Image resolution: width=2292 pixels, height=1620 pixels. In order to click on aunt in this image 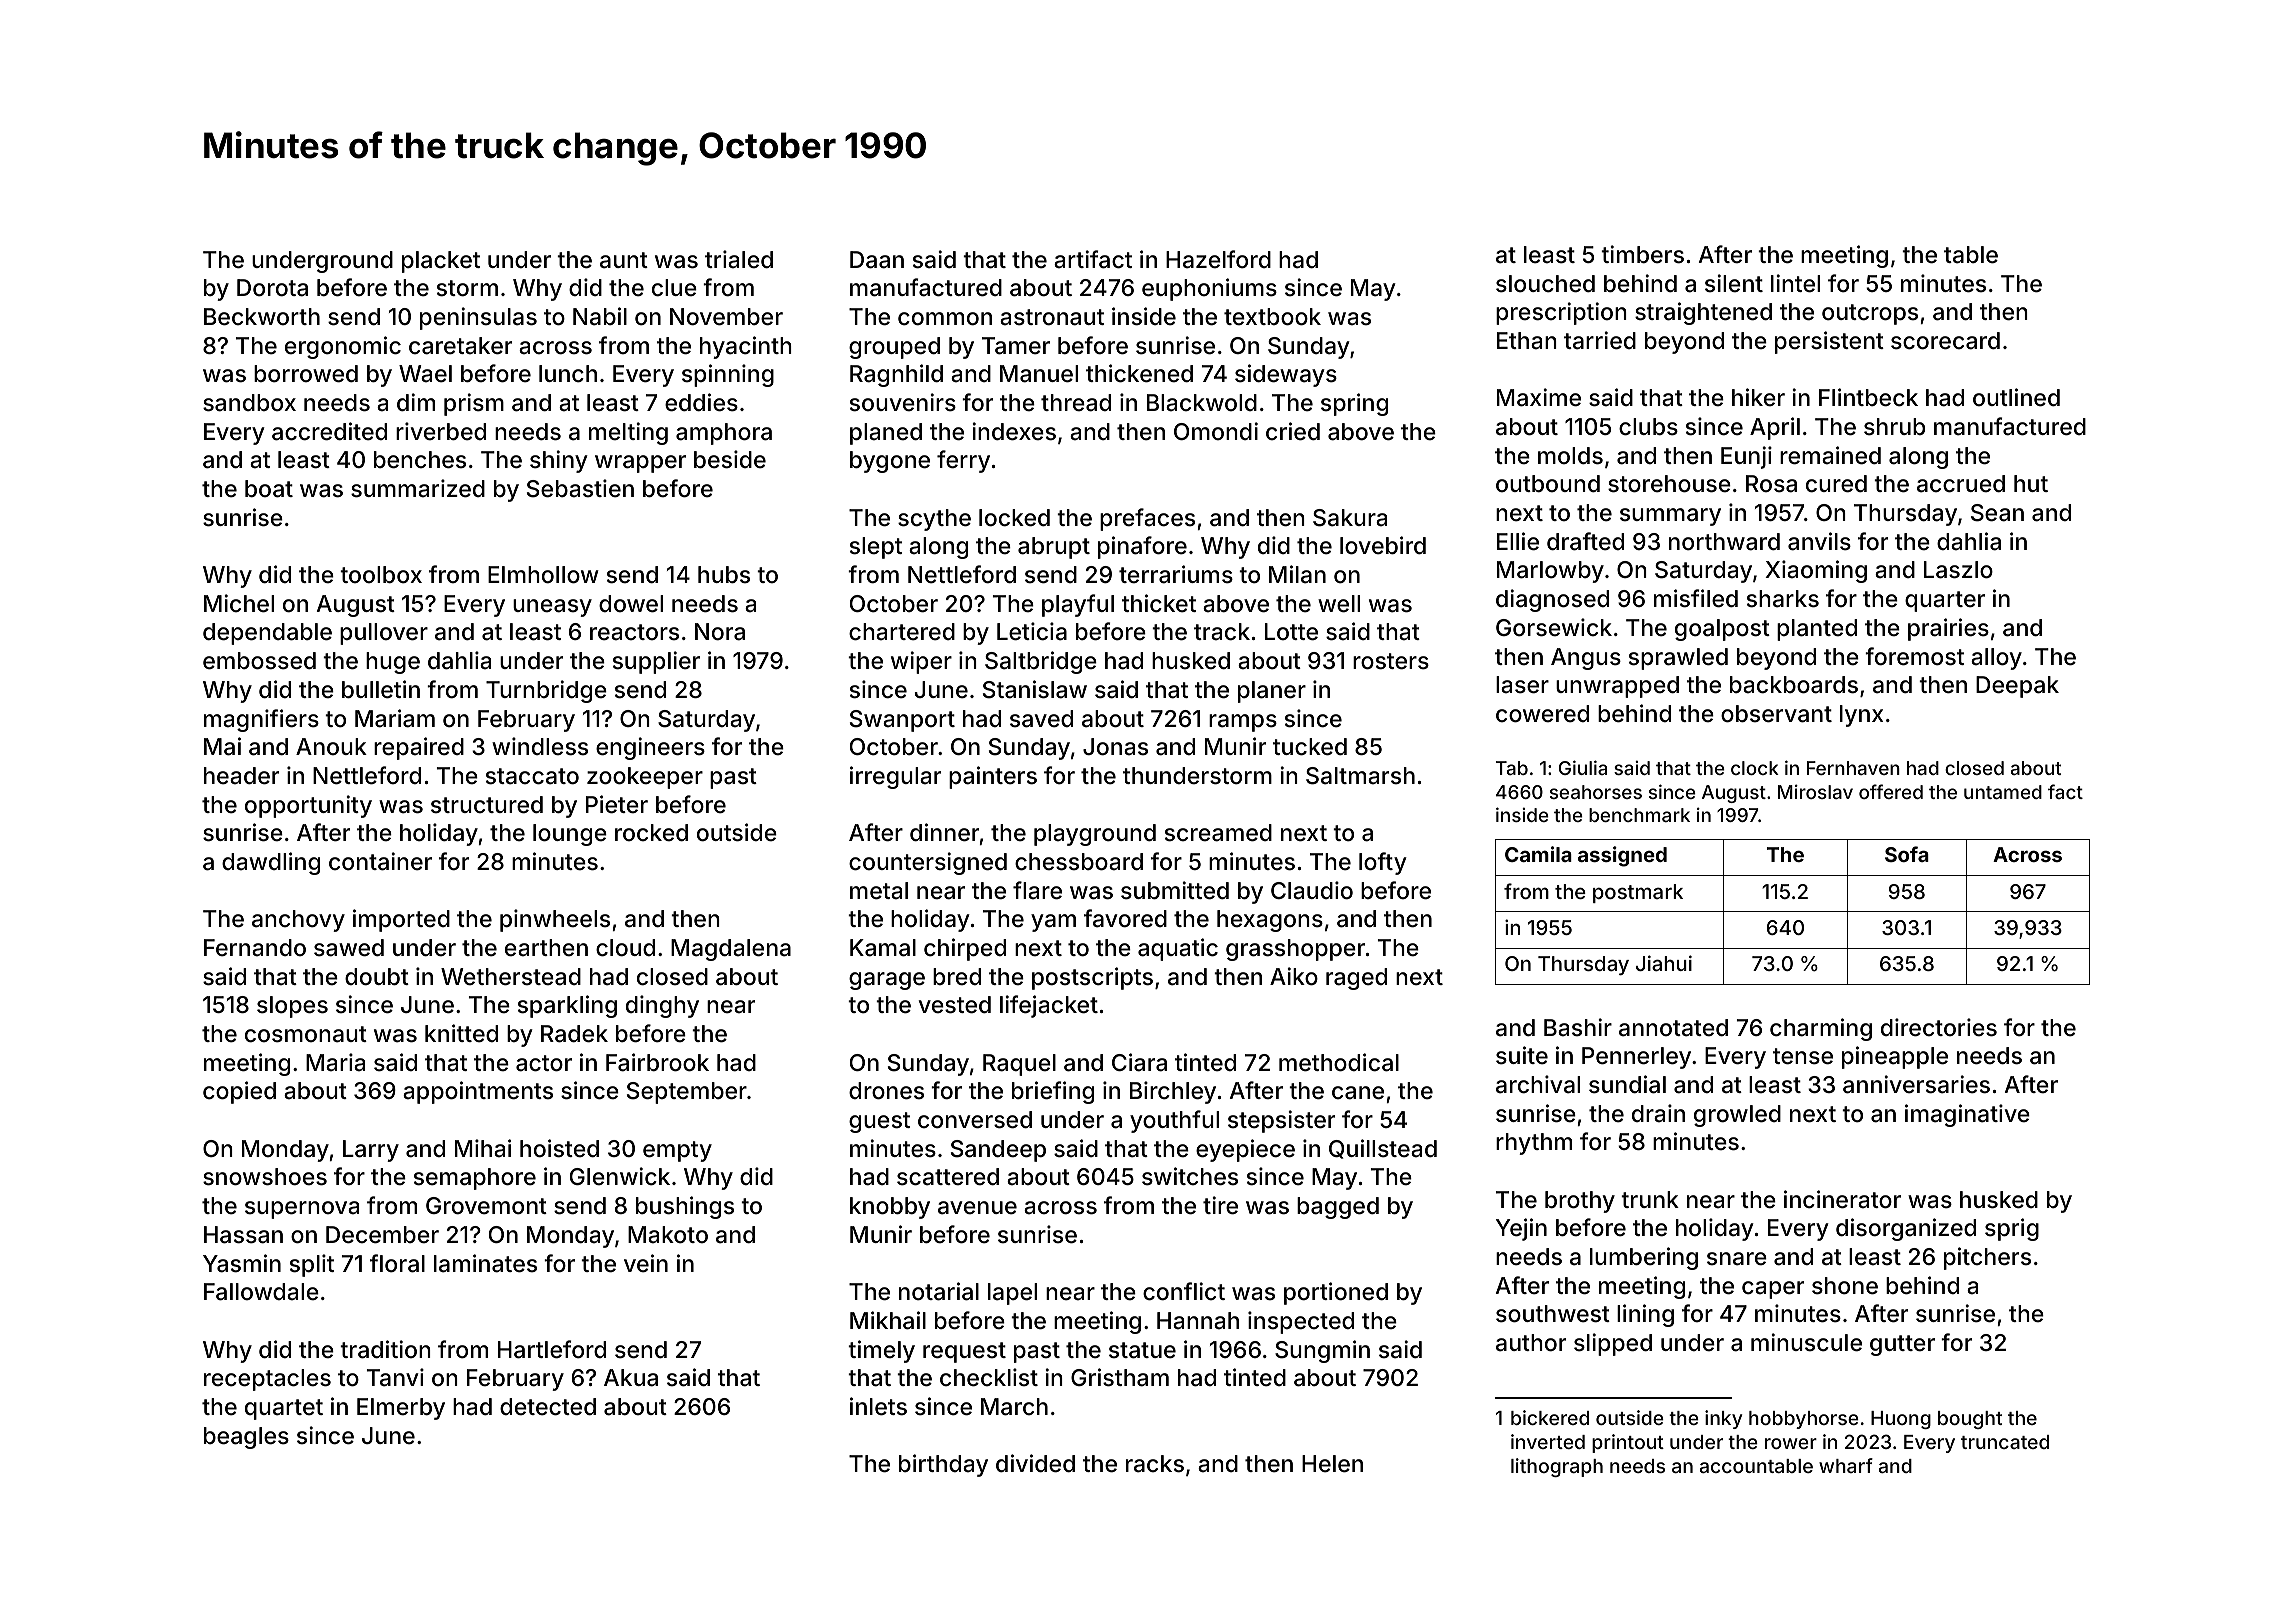, I will do `click(624, 260)`.
